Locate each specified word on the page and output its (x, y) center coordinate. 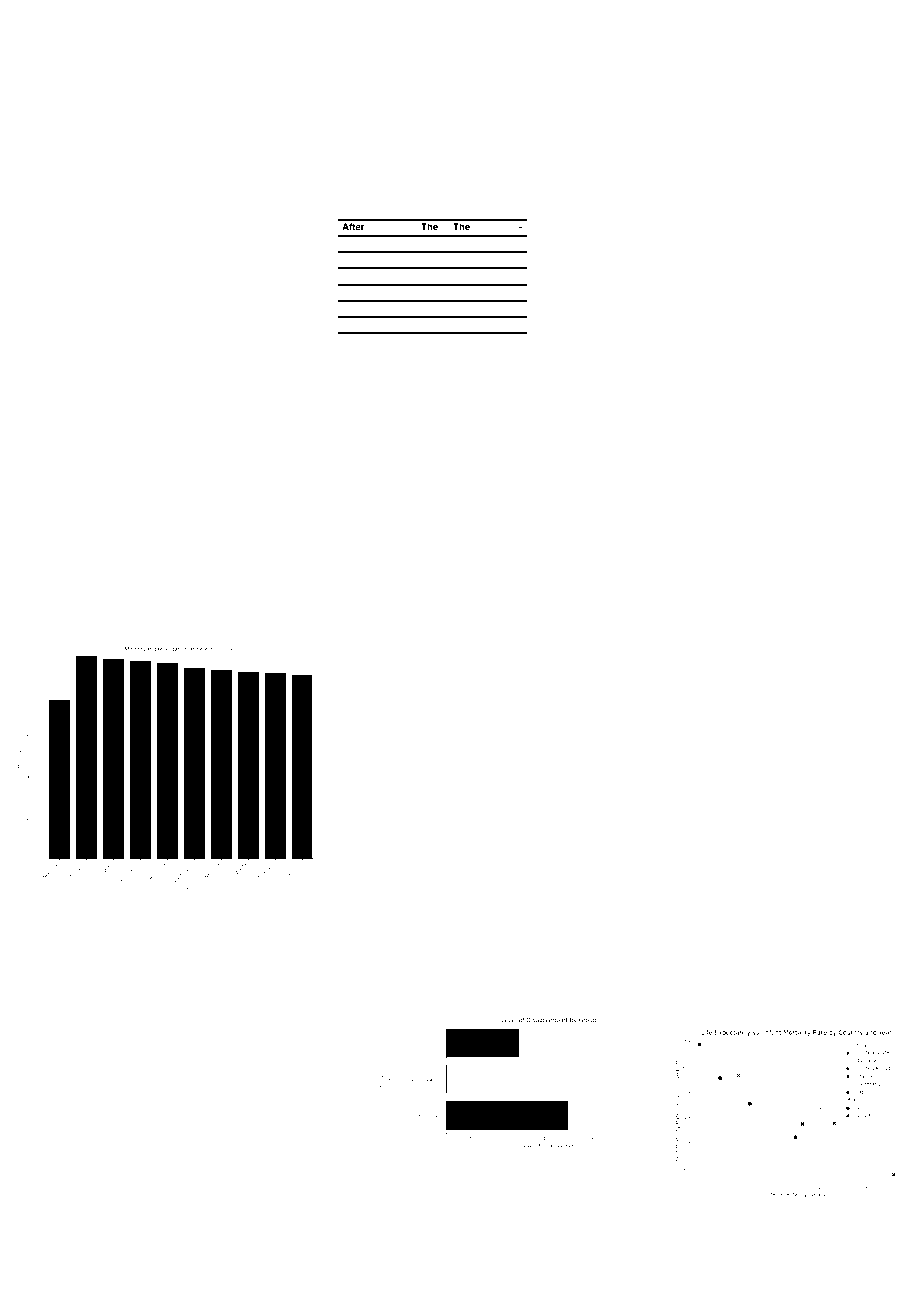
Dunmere (257, 928)
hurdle (123, 187)
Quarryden (647, 534)
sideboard (809, 116)
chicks (145, 285)
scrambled (725, 659)
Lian (655, 573)
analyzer (76, 593)
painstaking (672, 320)
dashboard (189, 928)
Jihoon (162, 546)
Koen (350, 635)
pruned (468, 347)
